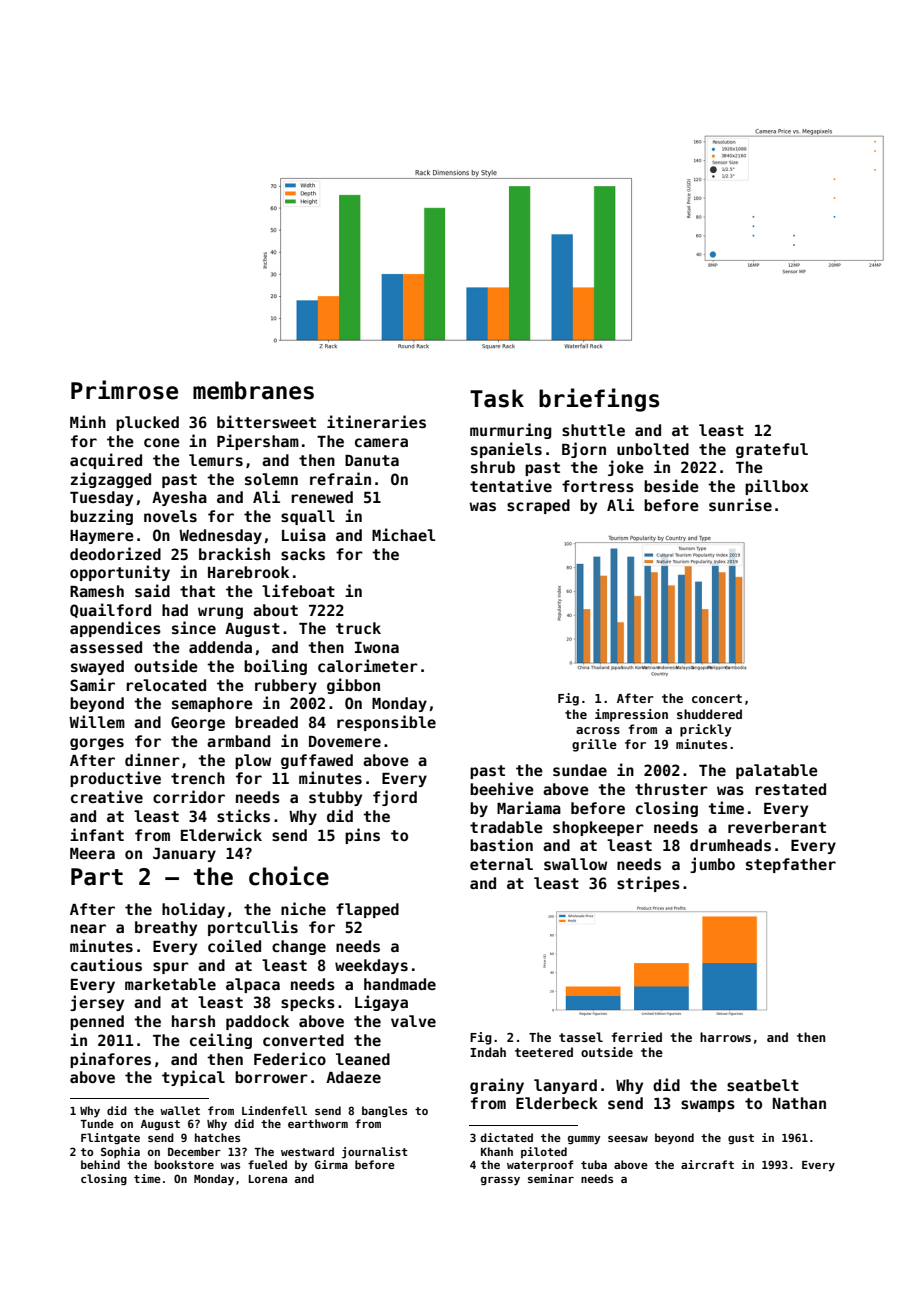 The height and width of the screenshot is (1316, 908). Describe the element at coordinates (253, 390) in the screenshot. I see `membranes` at that location.
